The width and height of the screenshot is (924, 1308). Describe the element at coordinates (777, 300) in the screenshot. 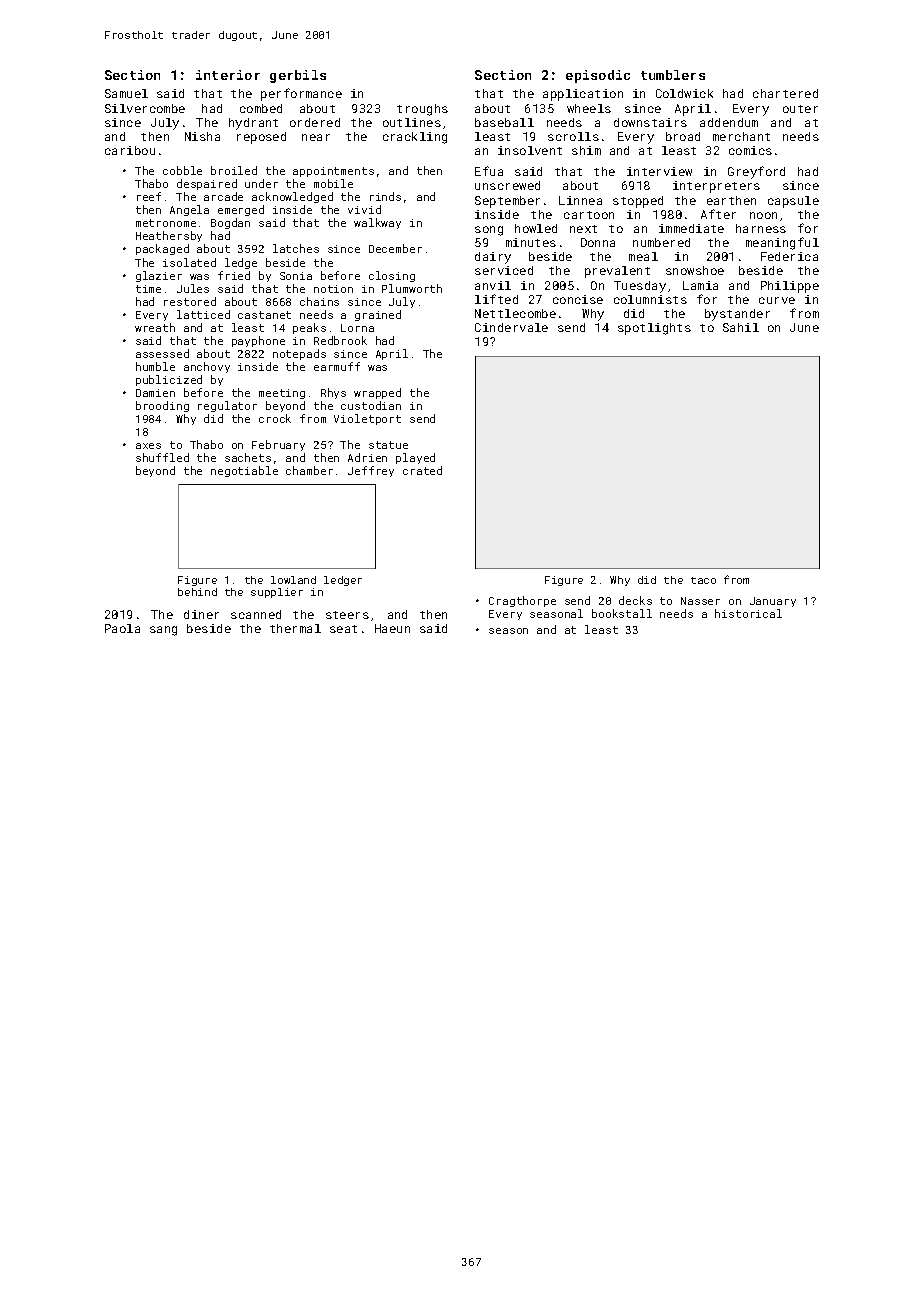

I see `curve` at that location.
